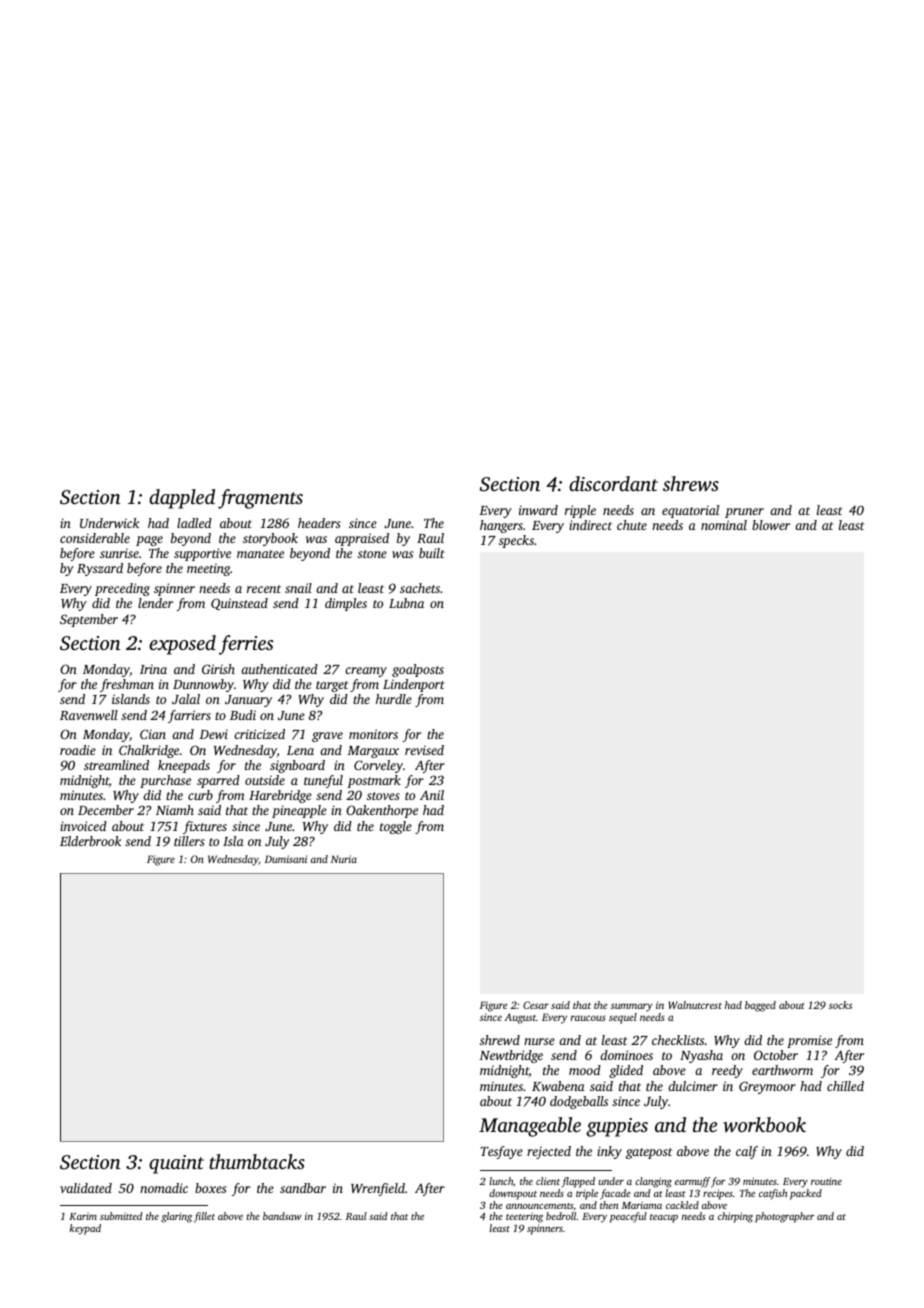 The width and height of the screenshot is (924, 1308). Describe the element at coordinates (524, 1218) in the screenshot. I see `teetering` at that location.
